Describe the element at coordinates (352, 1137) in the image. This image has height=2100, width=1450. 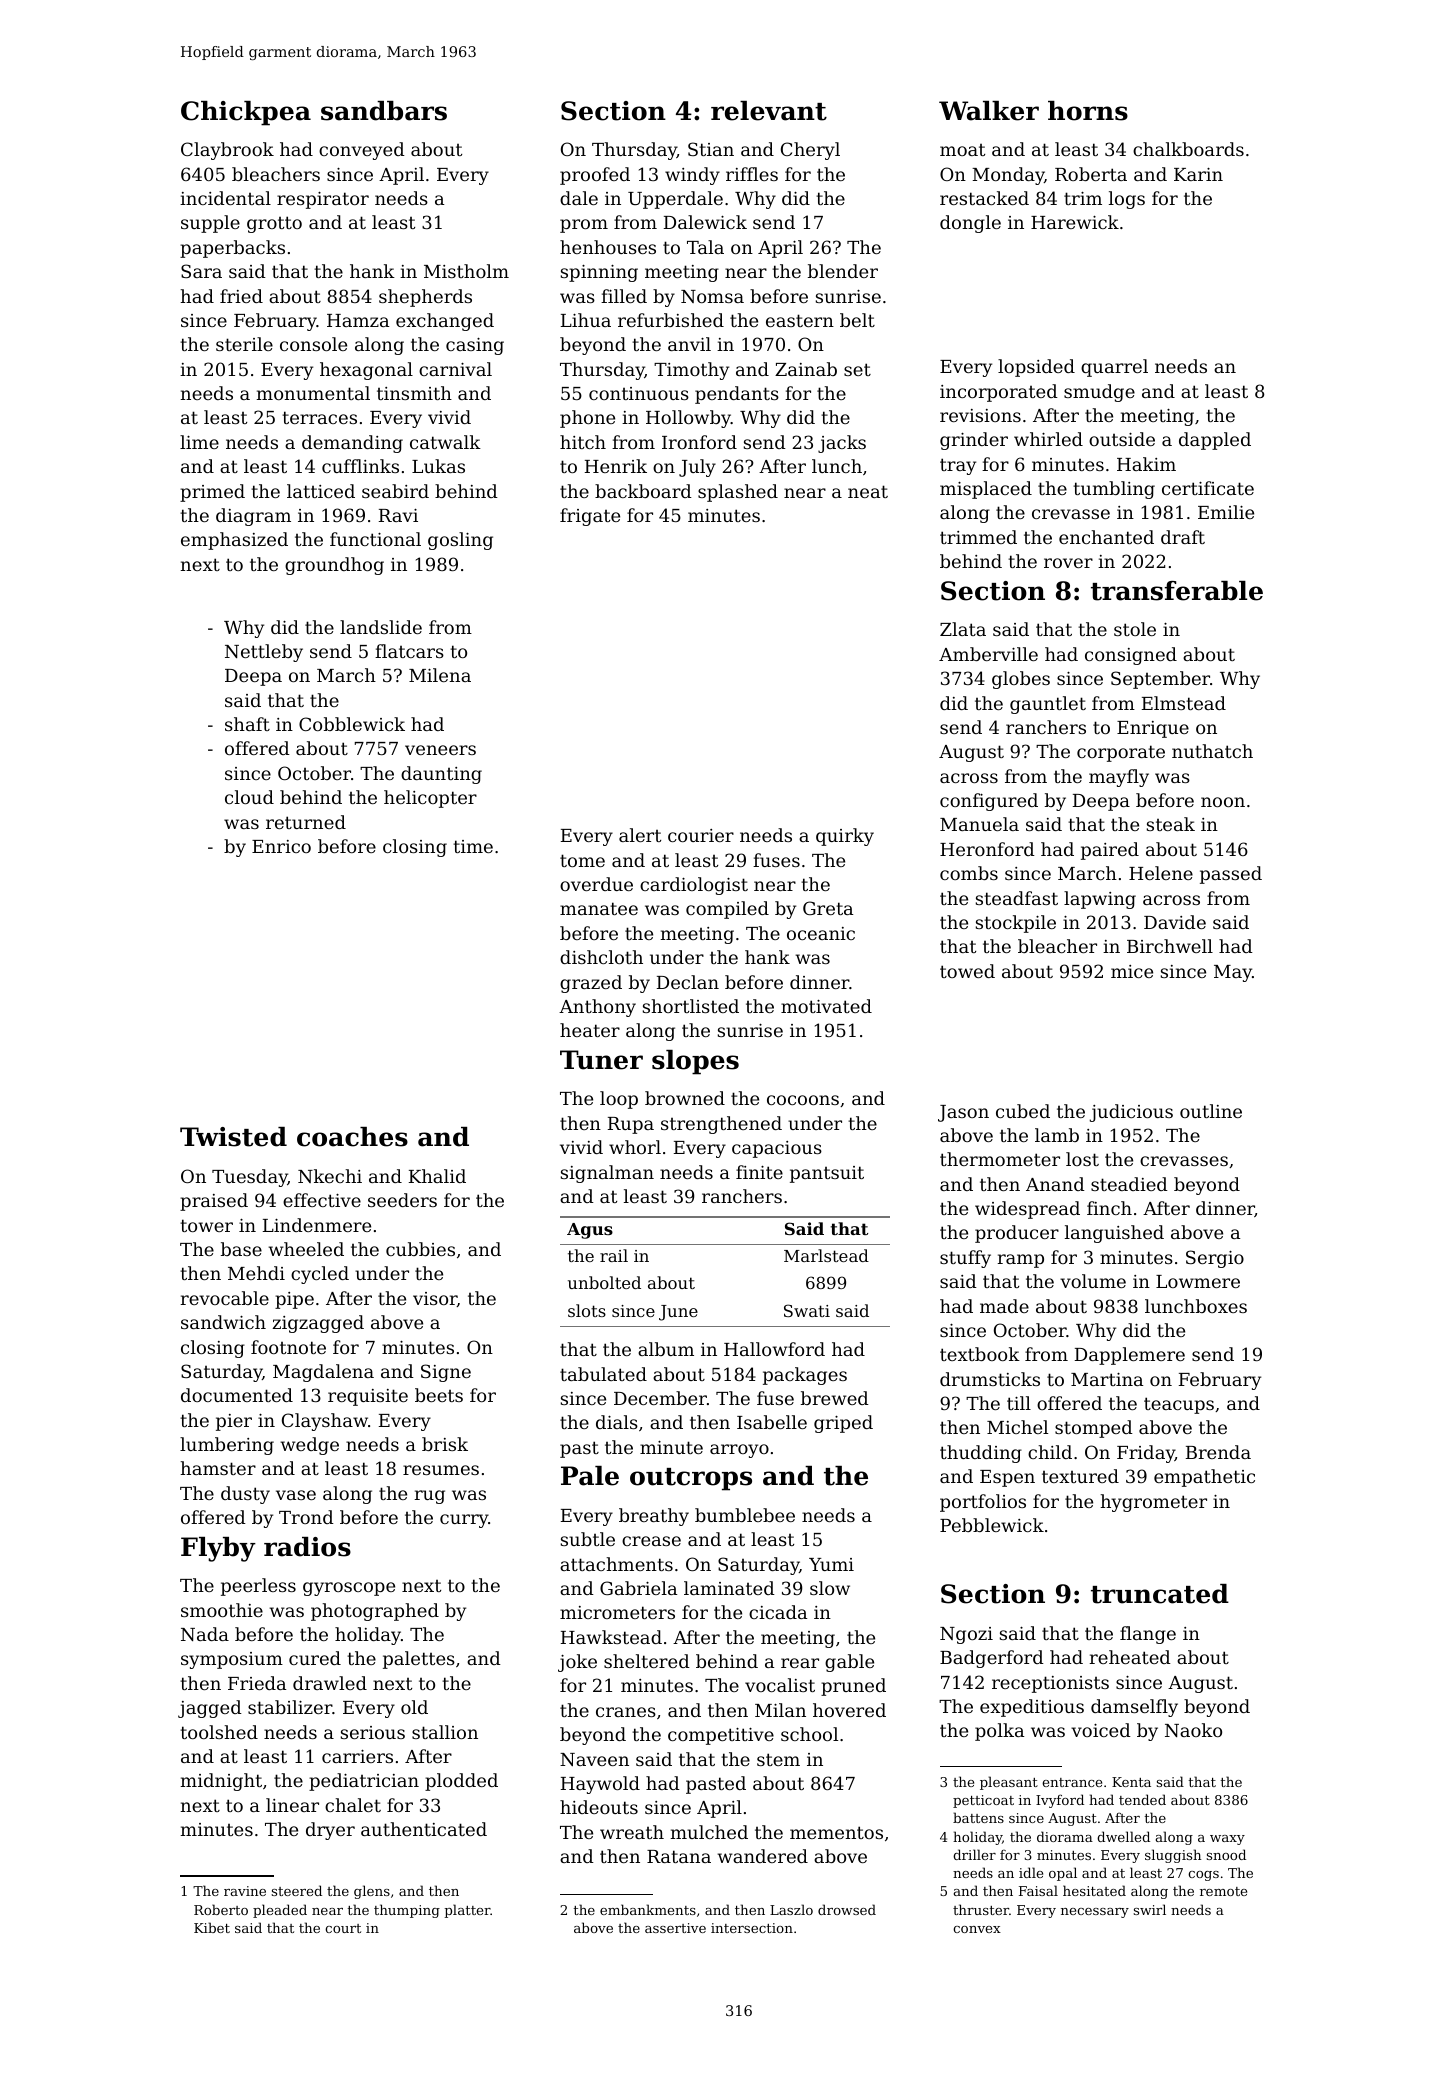
I see `coaches` at that location.
